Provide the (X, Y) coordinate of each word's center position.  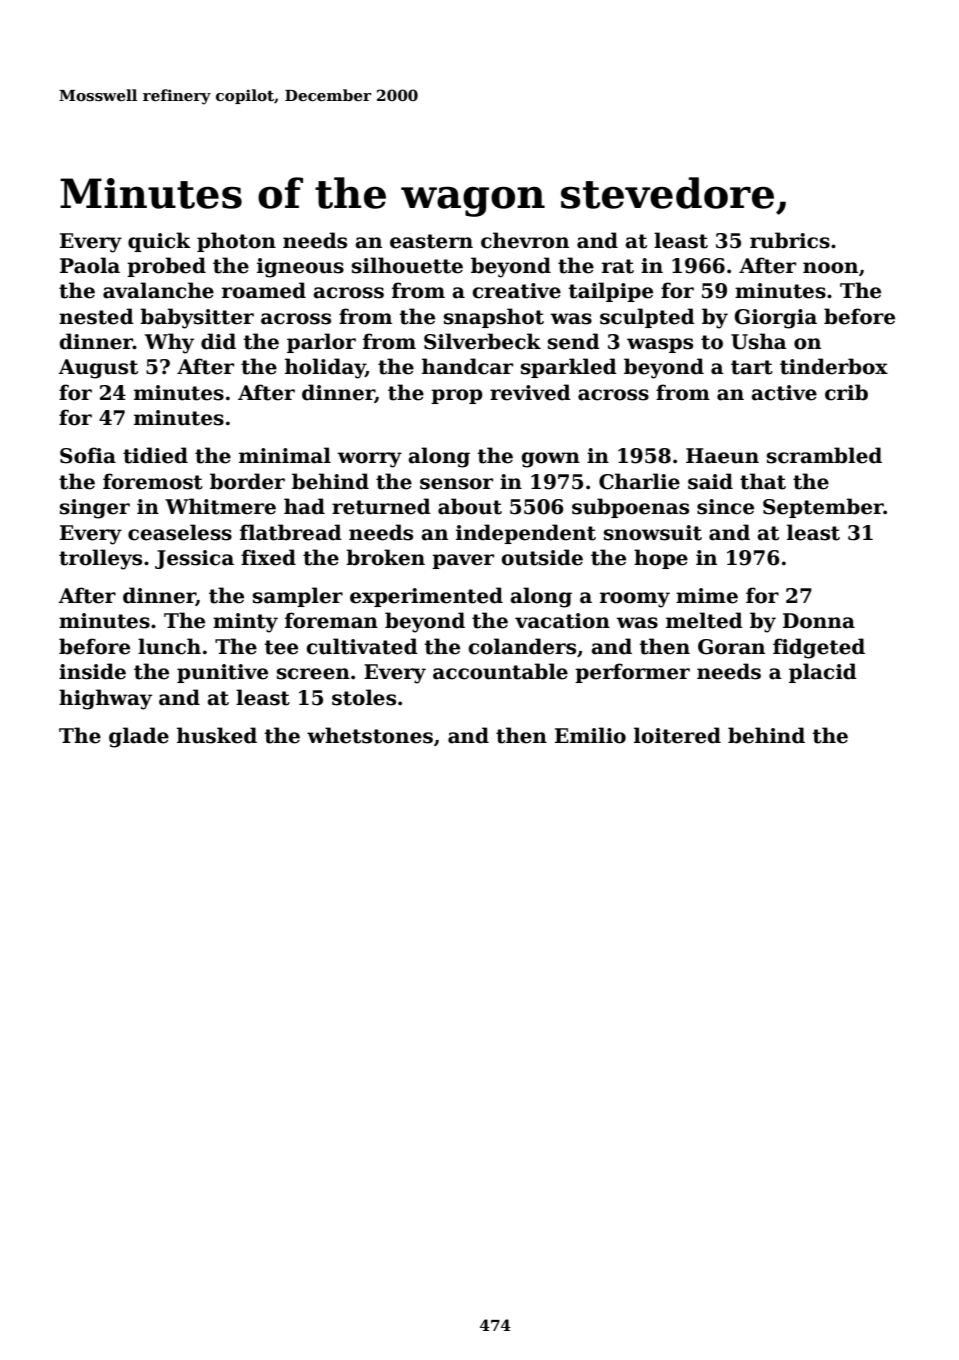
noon (830, 268)
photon (236, 242)
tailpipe (610, 292)
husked (217, 735)
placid (823, 673)
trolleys (100, 559)
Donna (819, 621)
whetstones (370, 735)
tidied (155, 455)
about (470, 506)
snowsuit (653, 533)
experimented (426, 597)
